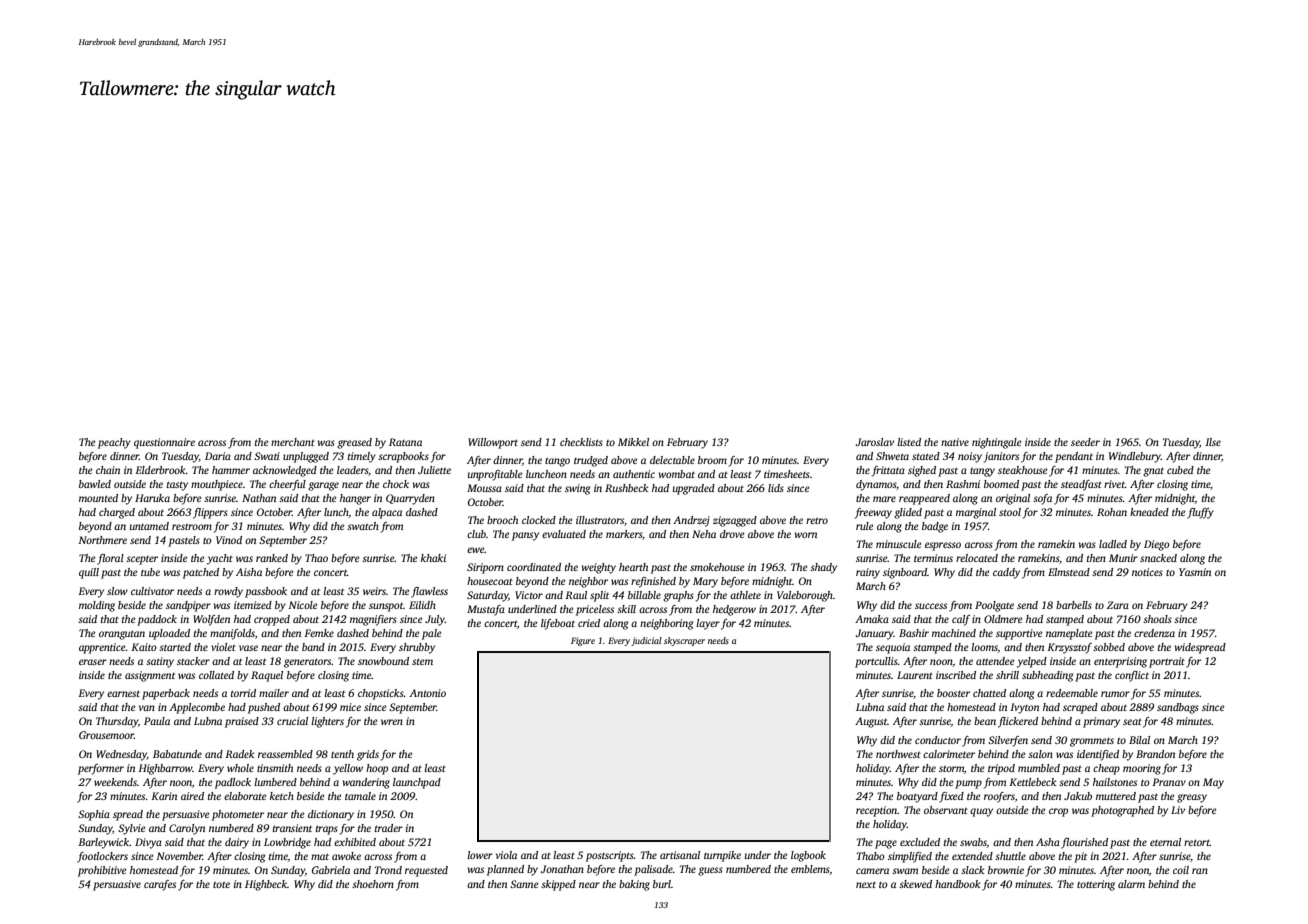 This screenshot has width=1308, height=924. What do you see at coordinates (1195, 572) in the screenshot?
I see `Yasmin` at bounding box center [1195, 572].
